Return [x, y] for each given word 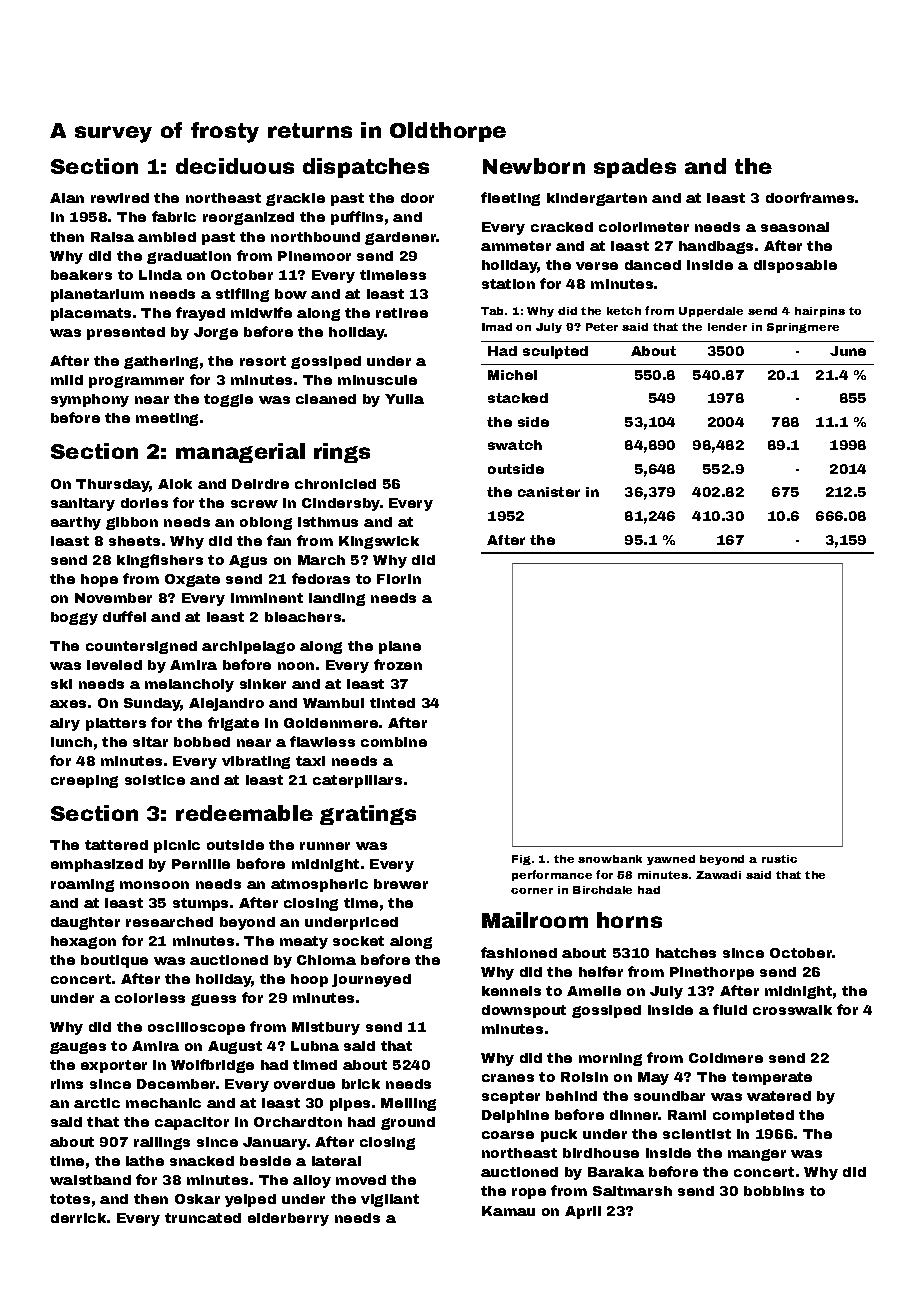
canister [549, 492]
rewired [120, 198]
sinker [263, 684]
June [848, 351]
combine [394, 742]
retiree [402, 313]
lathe [145, 1161]
